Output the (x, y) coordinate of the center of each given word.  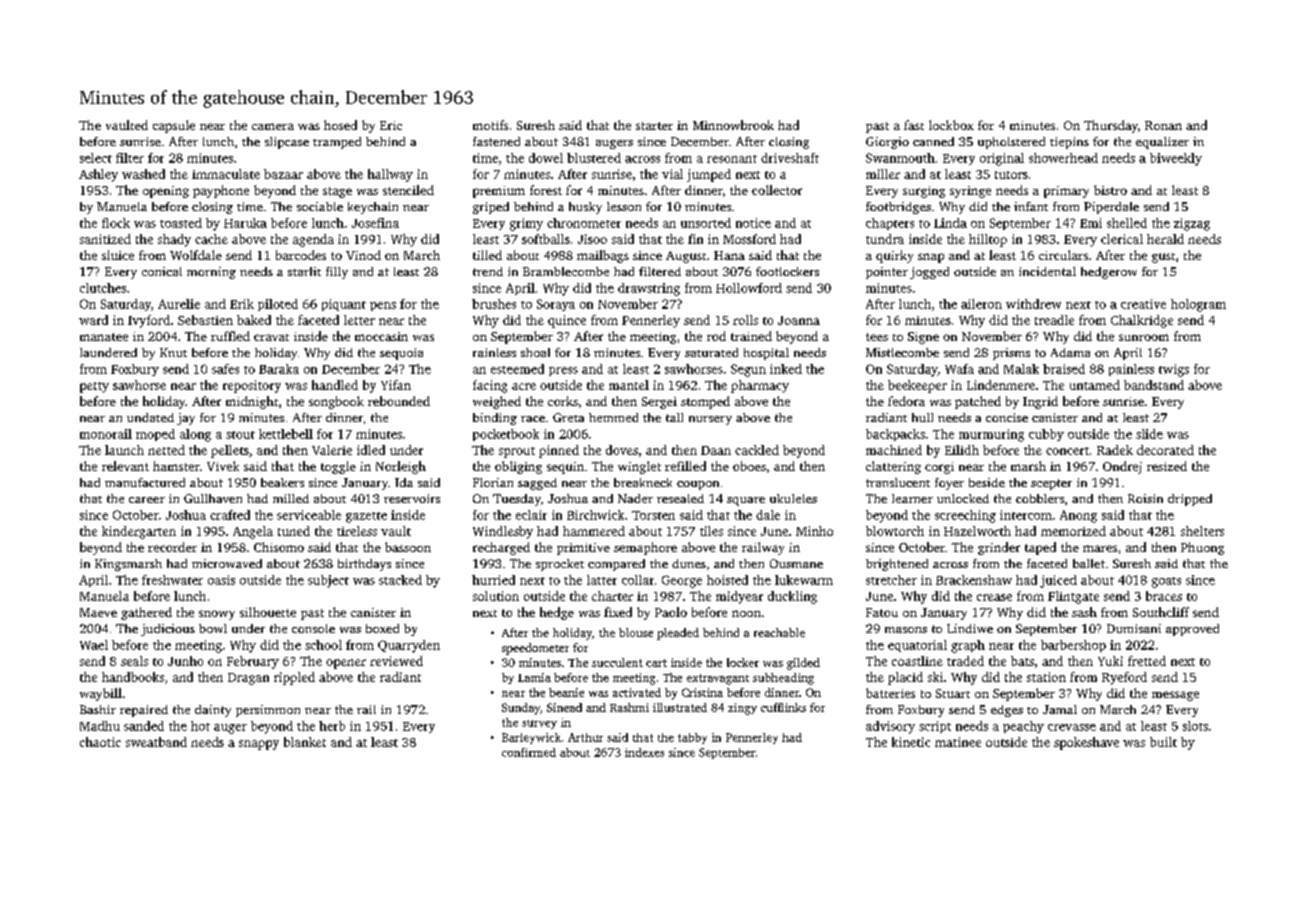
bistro (1110, 190)
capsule (174, 126)
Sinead (564, 707)
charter (612, 596)
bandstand (1154, 385)
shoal (535, 352)
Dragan (248, 679)
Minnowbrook (733, 125)
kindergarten (139, 532)
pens (383, 306)
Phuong (1202, 548)
